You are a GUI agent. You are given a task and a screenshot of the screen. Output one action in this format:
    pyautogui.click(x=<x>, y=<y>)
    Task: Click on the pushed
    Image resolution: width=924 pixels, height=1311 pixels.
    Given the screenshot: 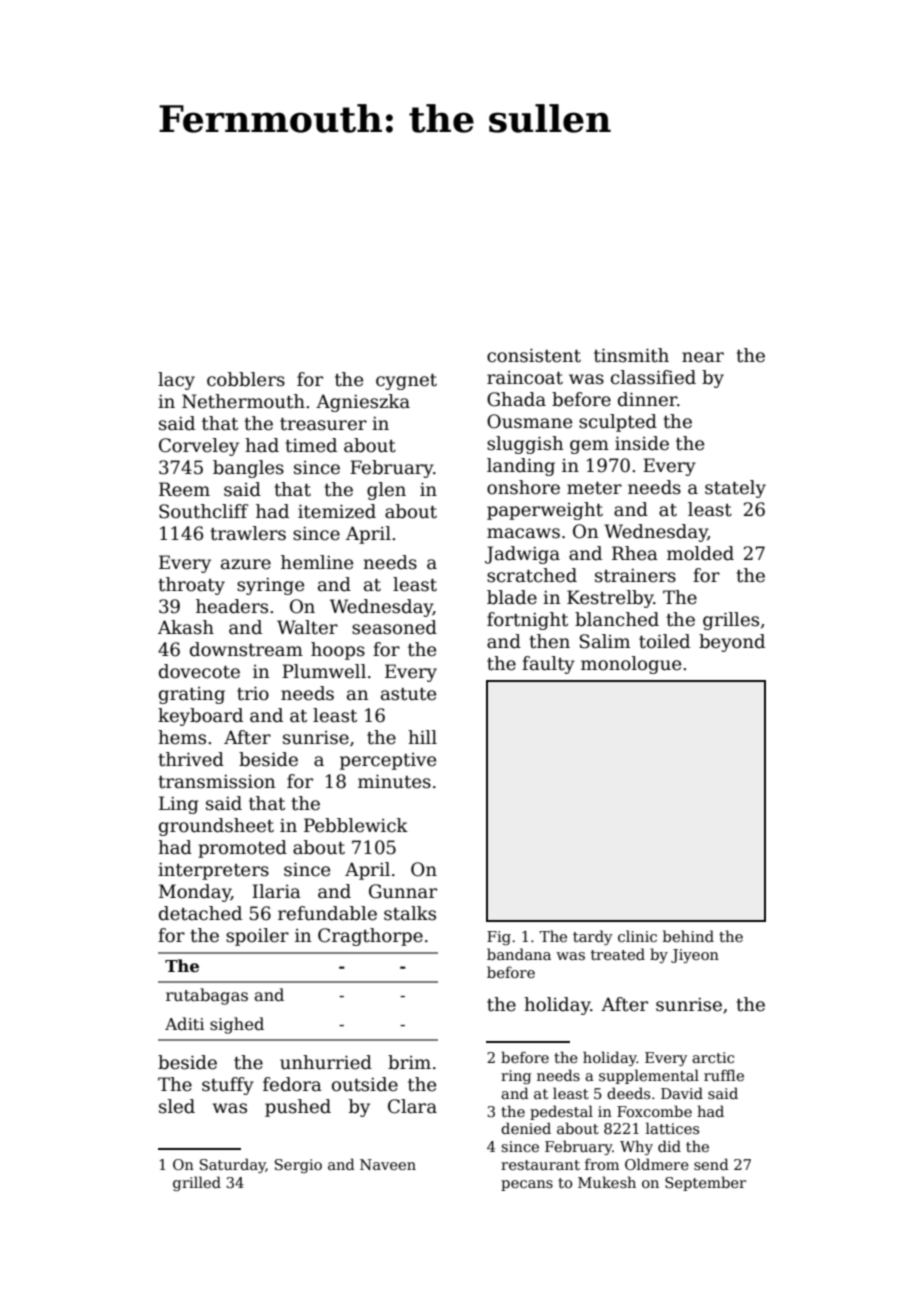 What is the action you would take?
    pyautogui.click(x=298, y=1108)
